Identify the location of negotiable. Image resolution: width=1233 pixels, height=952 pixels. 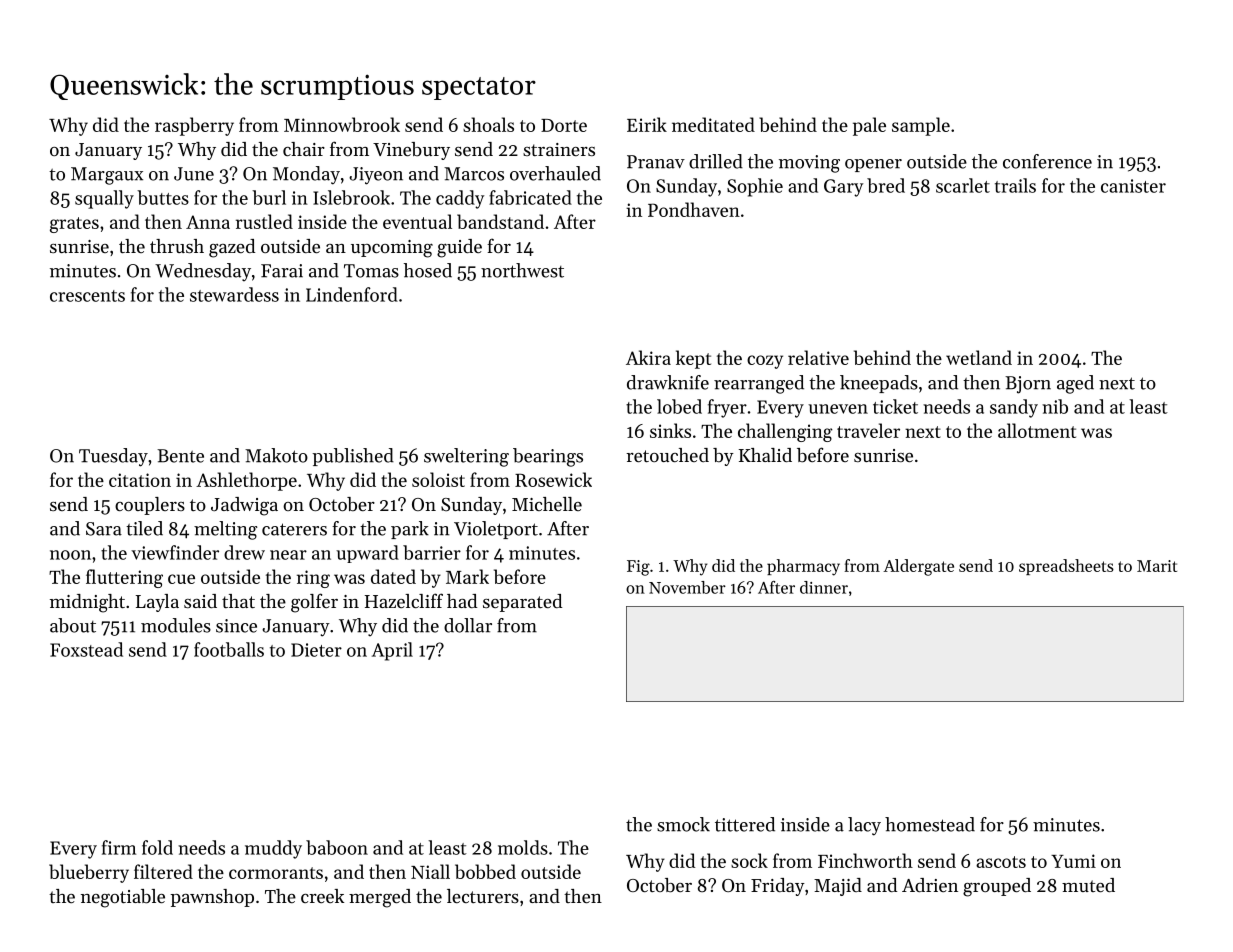
(123, 898).
